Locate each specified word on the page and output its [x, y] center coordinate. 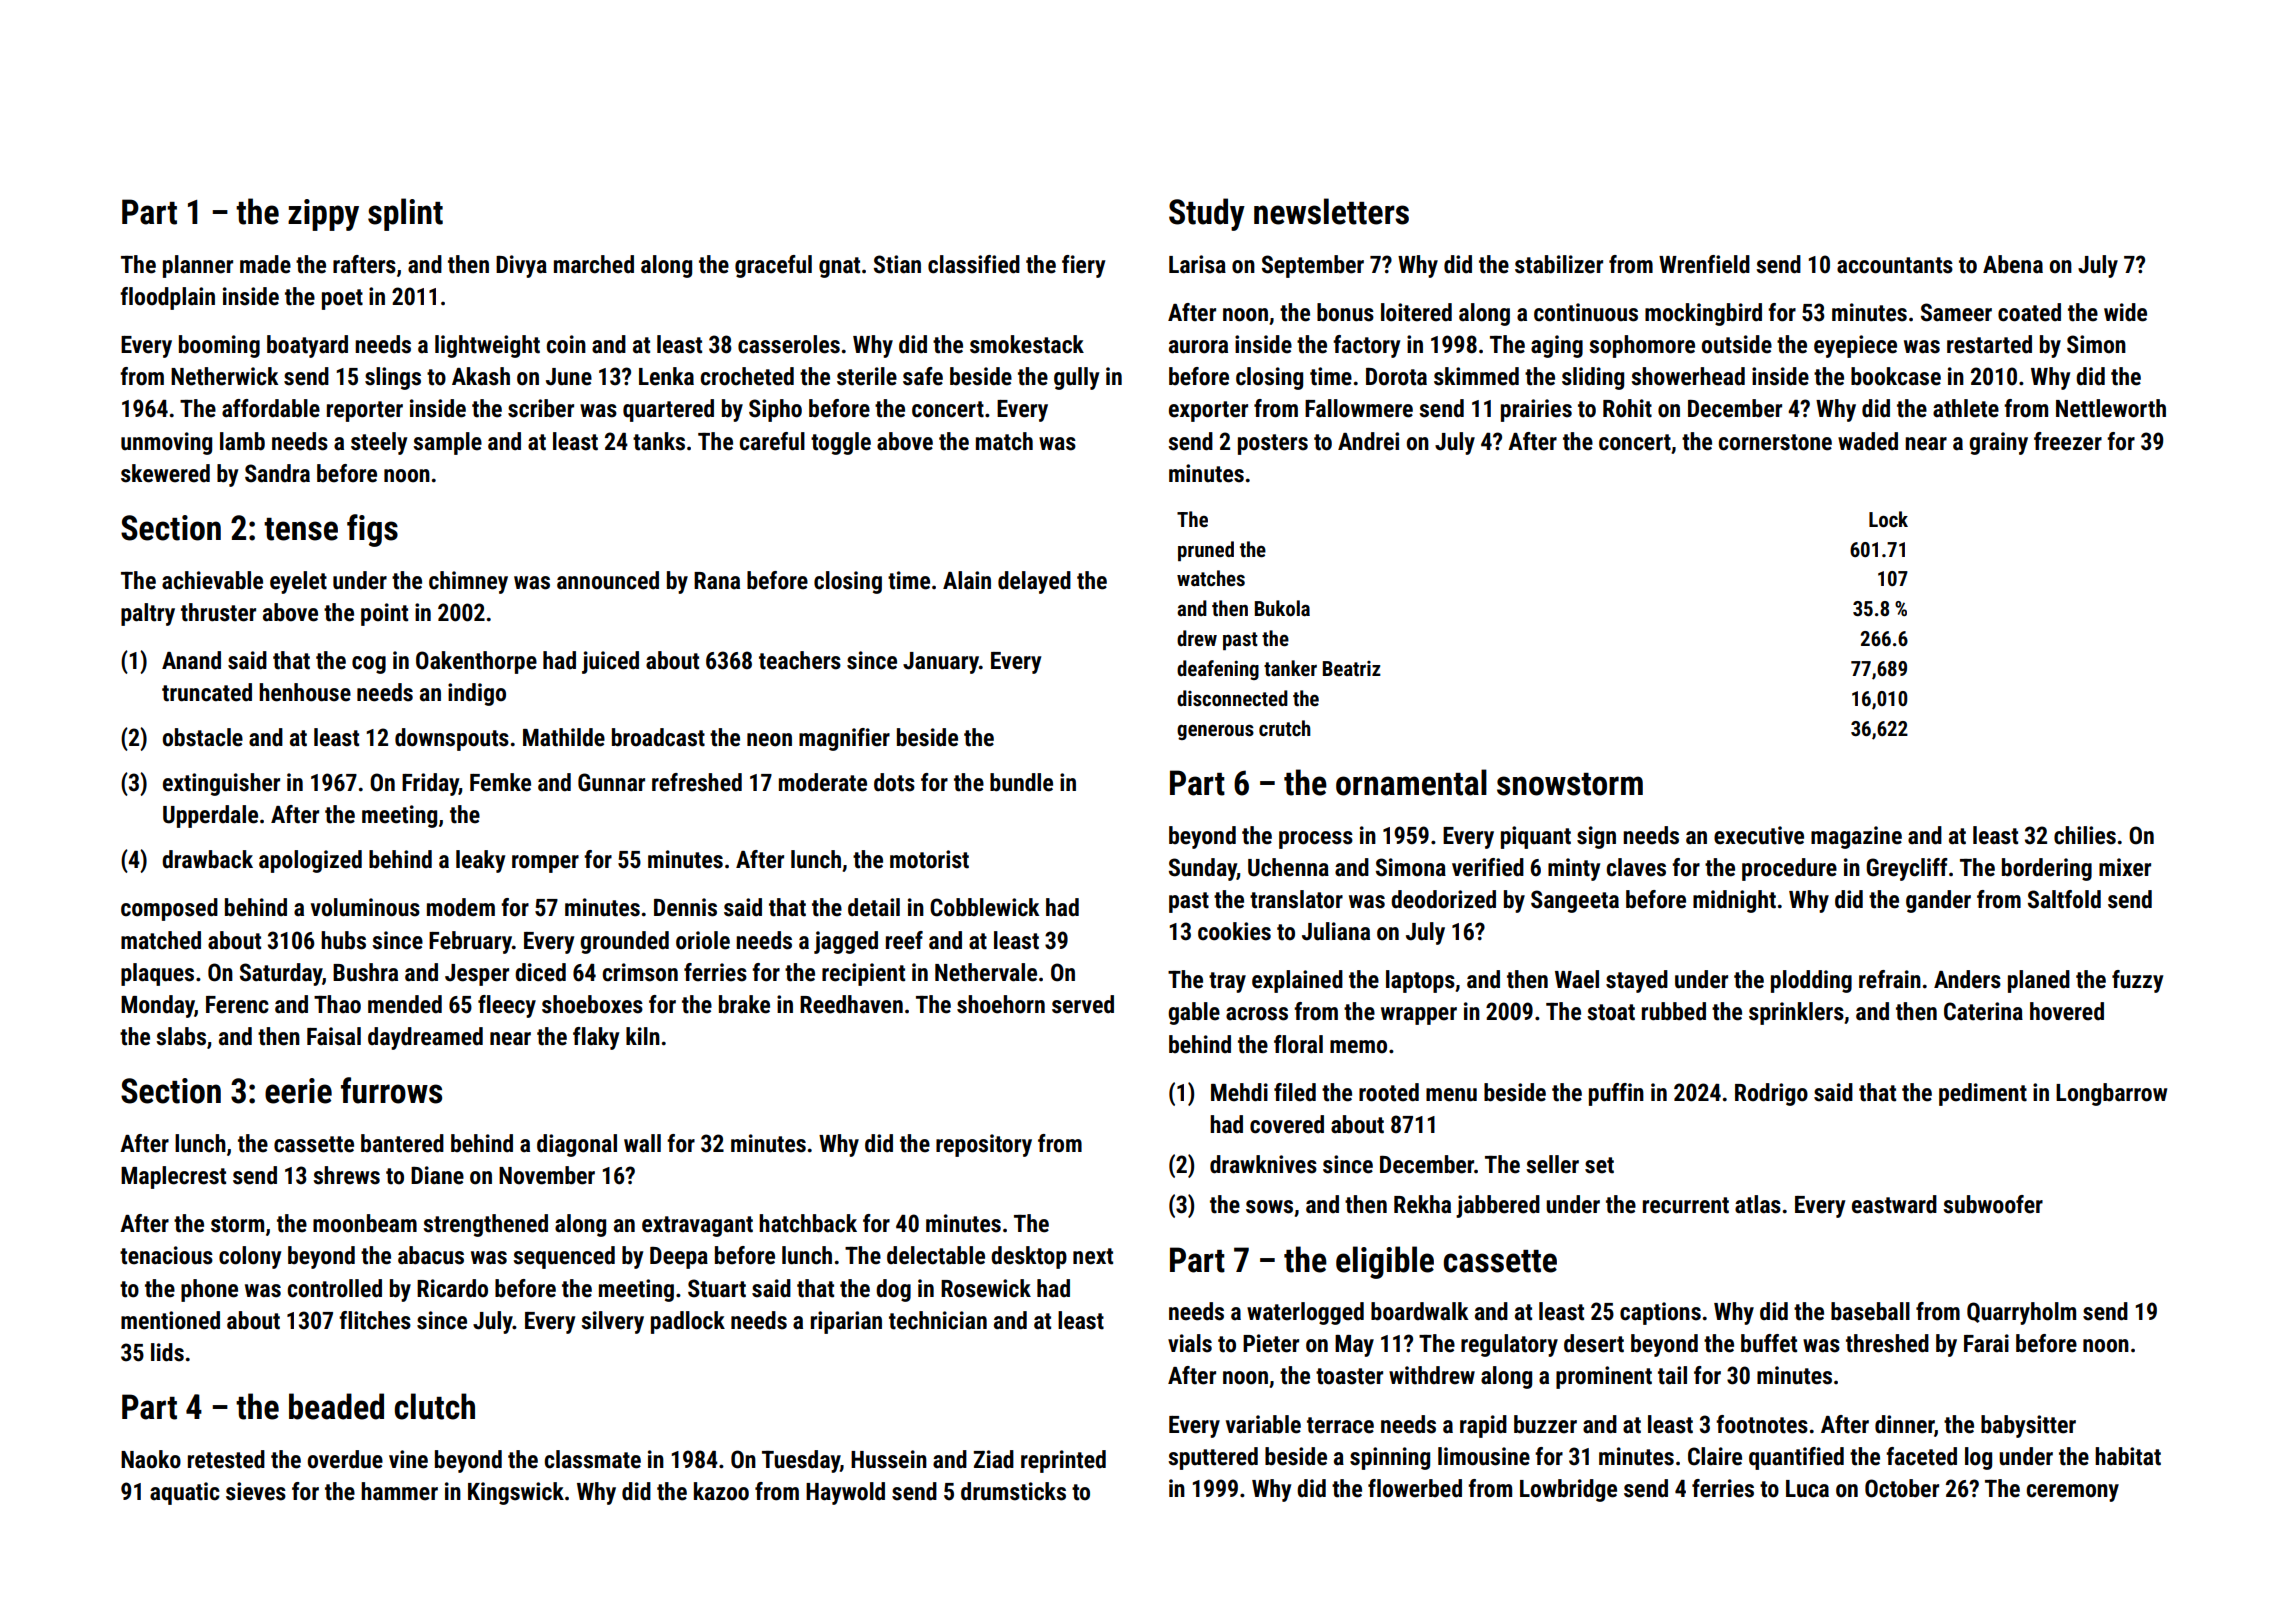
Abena [2013, 264]
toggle [841, 443]
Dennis [685, 907]
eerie [298, 1091]
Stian [897, 264]
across [1257, 1014]
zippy [323, 215]
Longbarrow [2111, 1094]
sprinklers [1796, 1013]
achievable [212, 580]
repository [984, 1145]
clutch [435, 1406]
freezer [2068, 441]
